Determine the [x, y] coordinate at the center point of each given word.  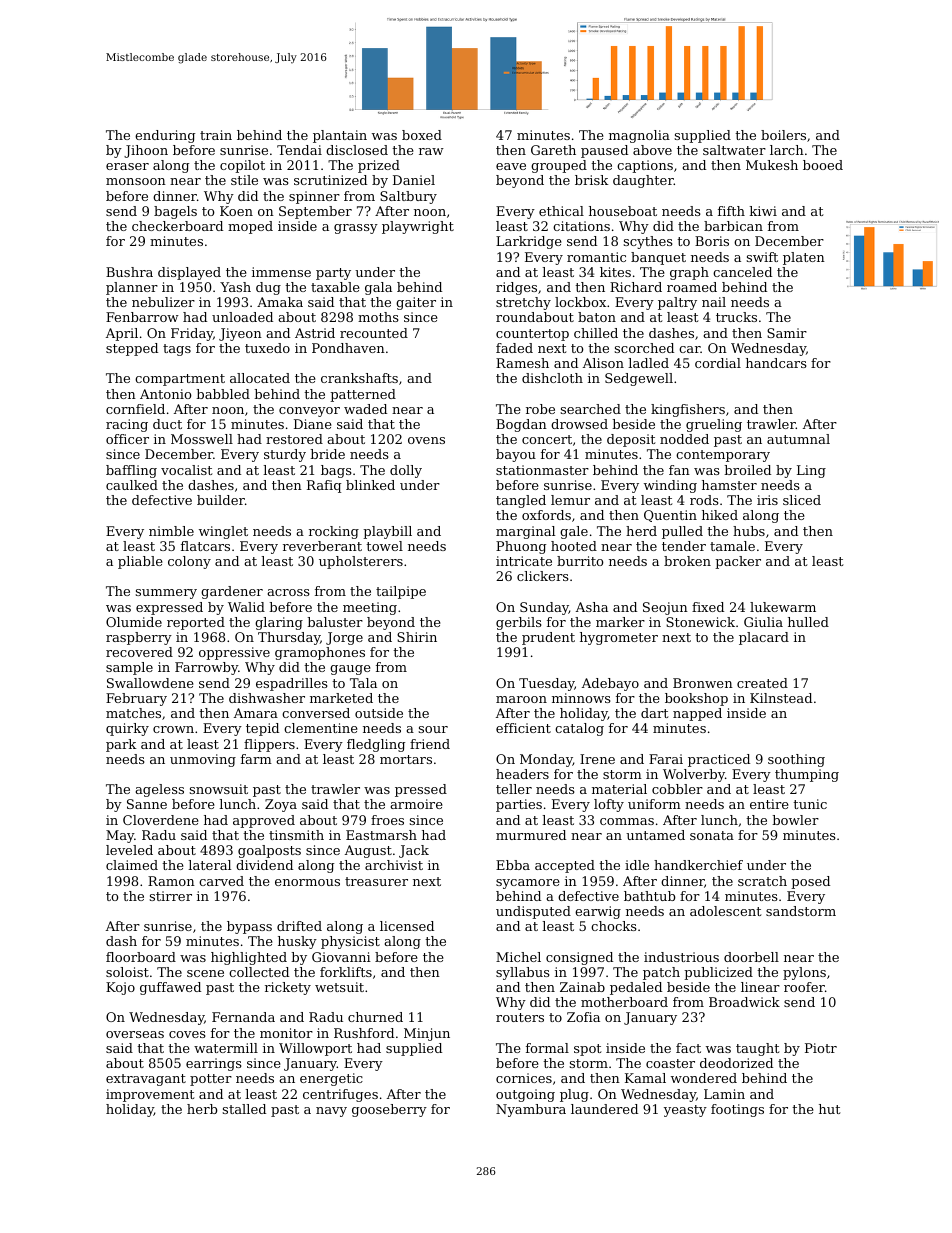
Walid [246, 607]
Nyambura [531, 1110]
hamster [729, 485]
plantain [340, 136]
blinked [370, 485]
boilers [783, 135]
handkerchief [698, 865]
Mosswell [202, 439]
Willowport [315, 1049]
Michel [518, 957]
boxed [422, 135]
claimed [132, 865]
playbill [387, 532]
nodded [684, 439]
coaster [670, 1063]
